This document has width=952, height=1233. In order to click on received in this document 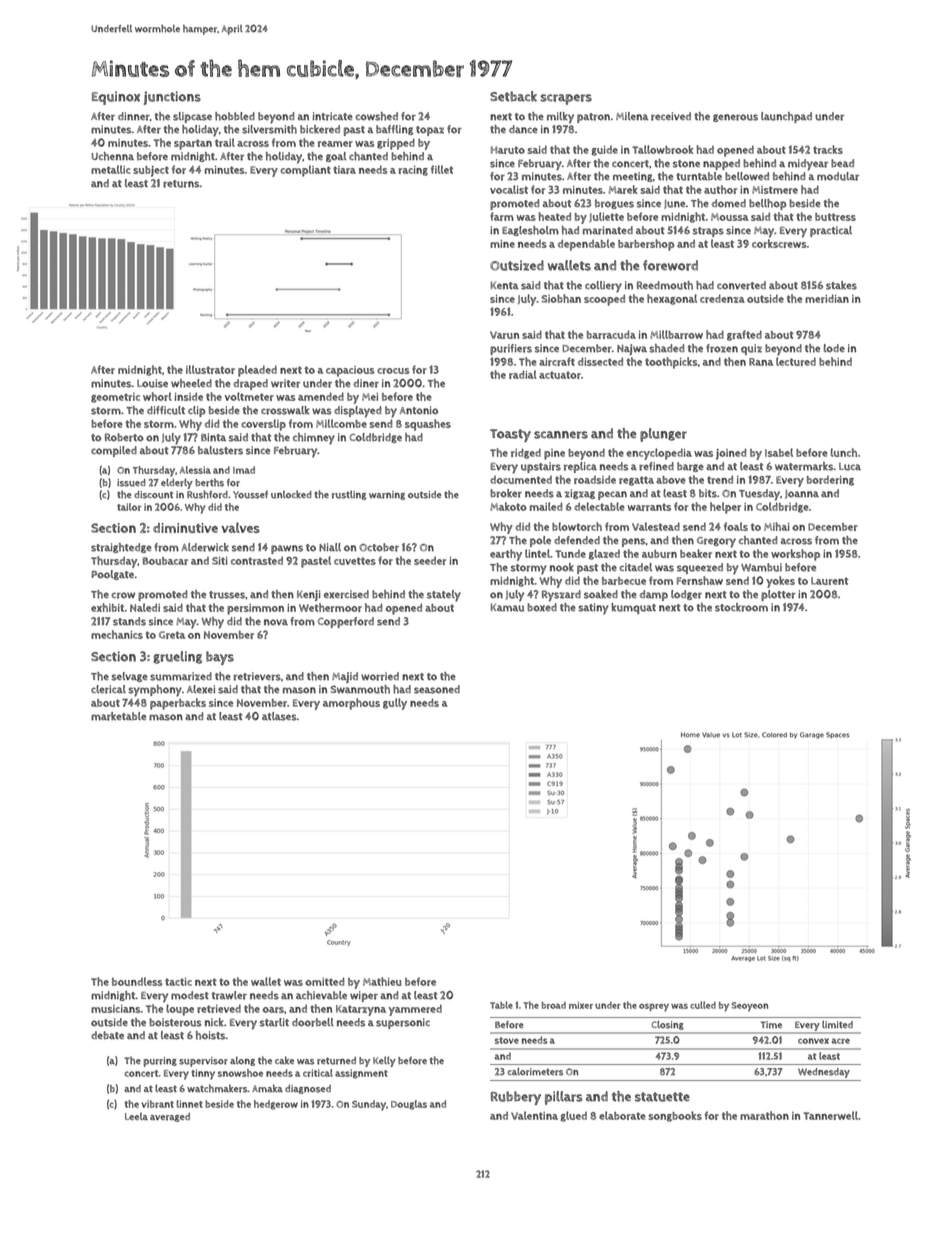, I will do `click(671, 116)`.
